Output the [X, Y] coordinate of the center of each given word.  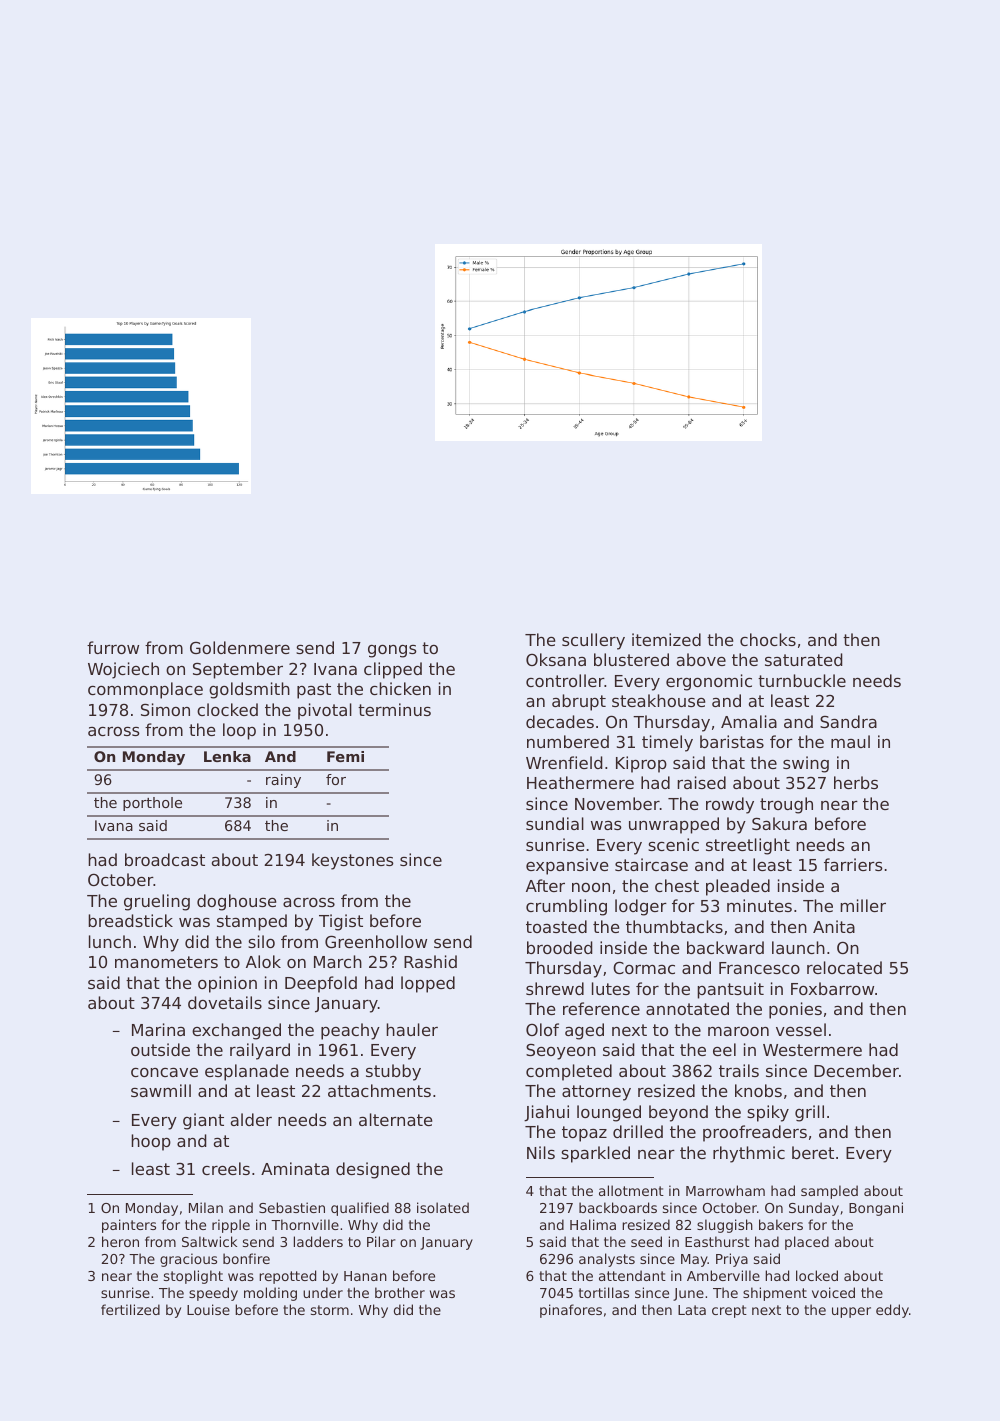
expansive [567, 866]
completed [569, 1072]
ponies [795, 1010]
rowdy [730, 805]
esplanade [247, 1072]
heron [120, 1241]
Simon [165, 709]
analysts [607, 1260]
